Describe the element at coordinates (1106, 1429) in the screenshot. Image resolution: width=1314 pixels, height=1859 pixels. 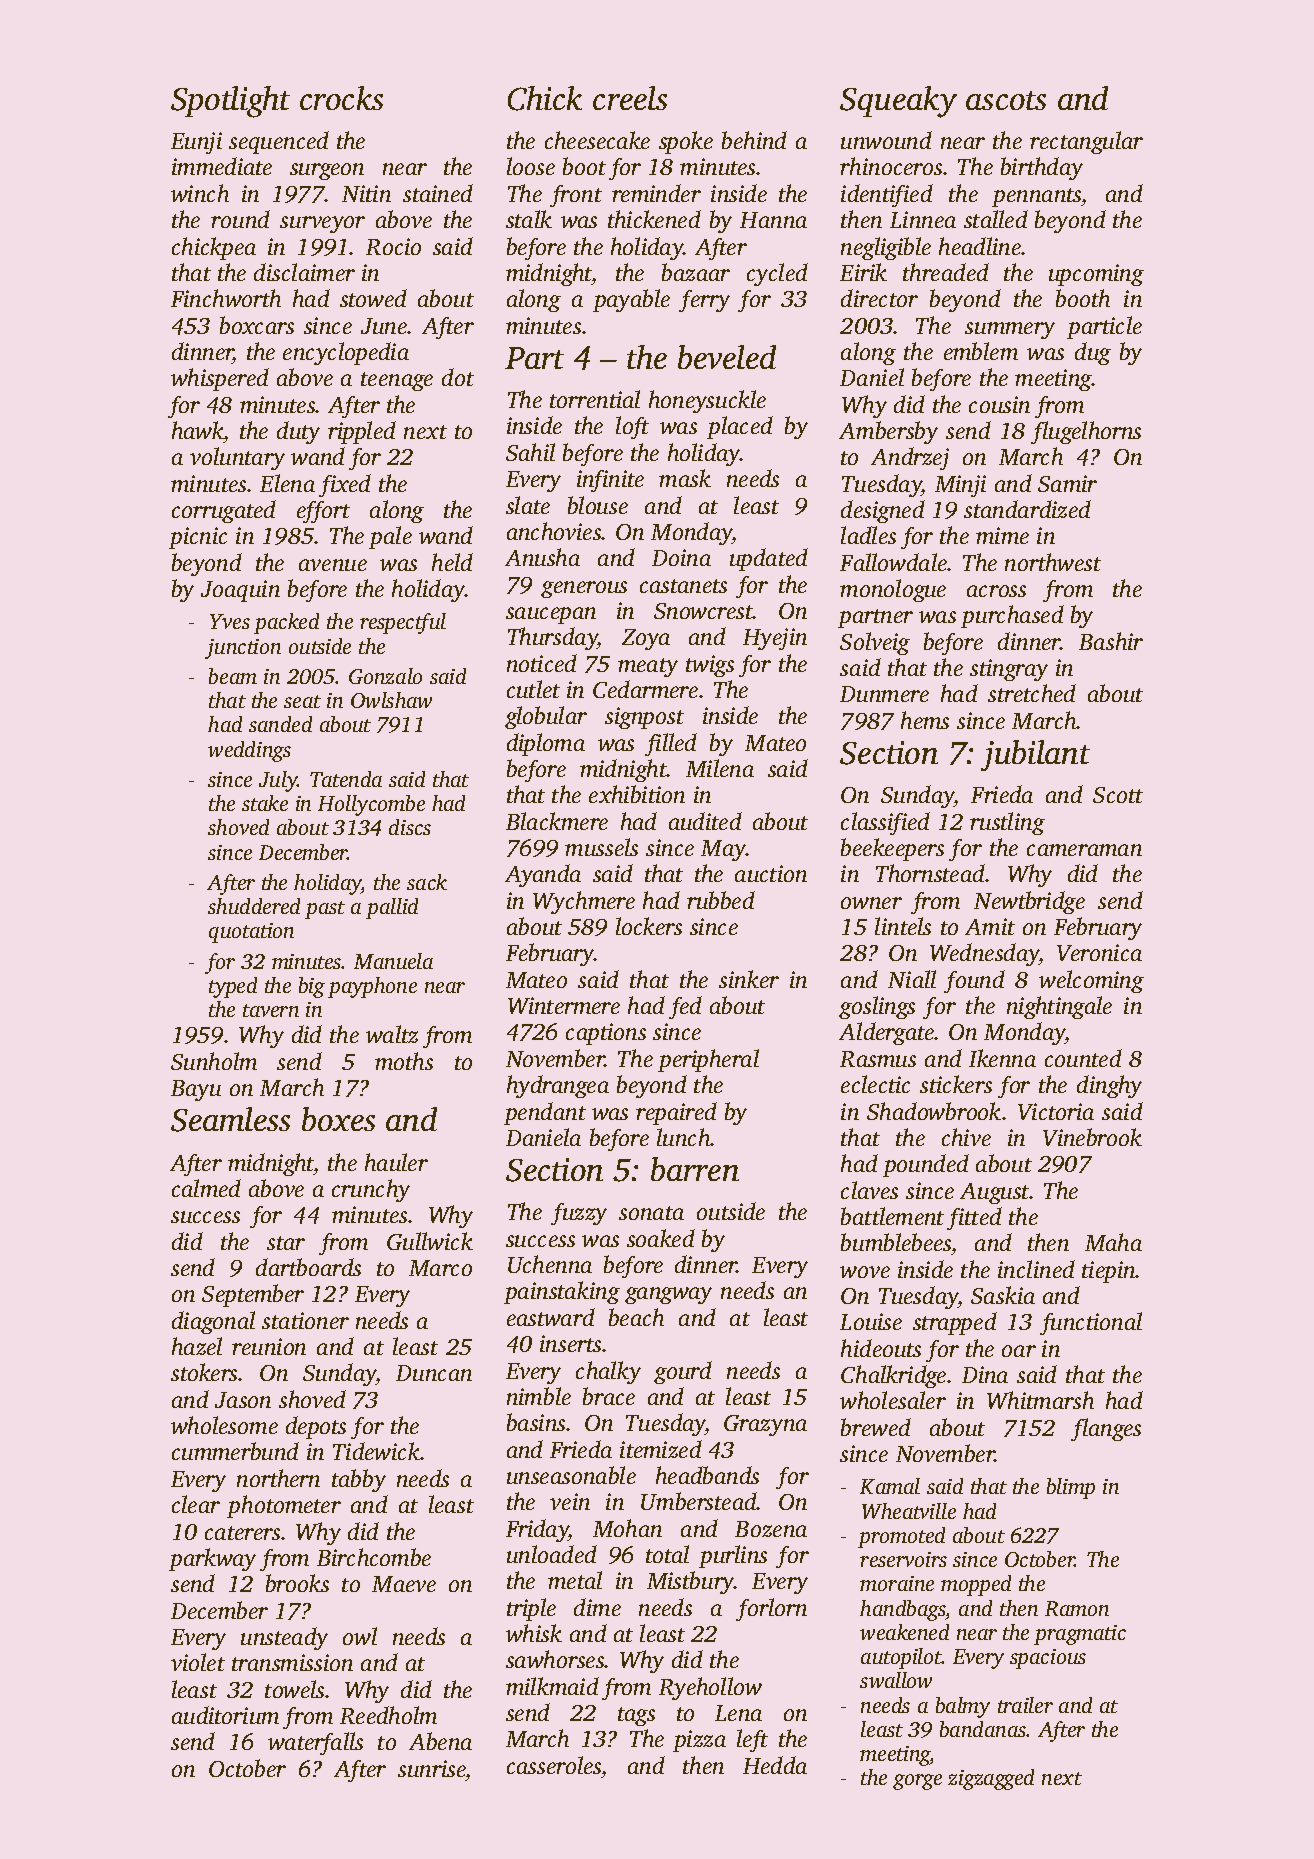
I see `flanges` at that location.
